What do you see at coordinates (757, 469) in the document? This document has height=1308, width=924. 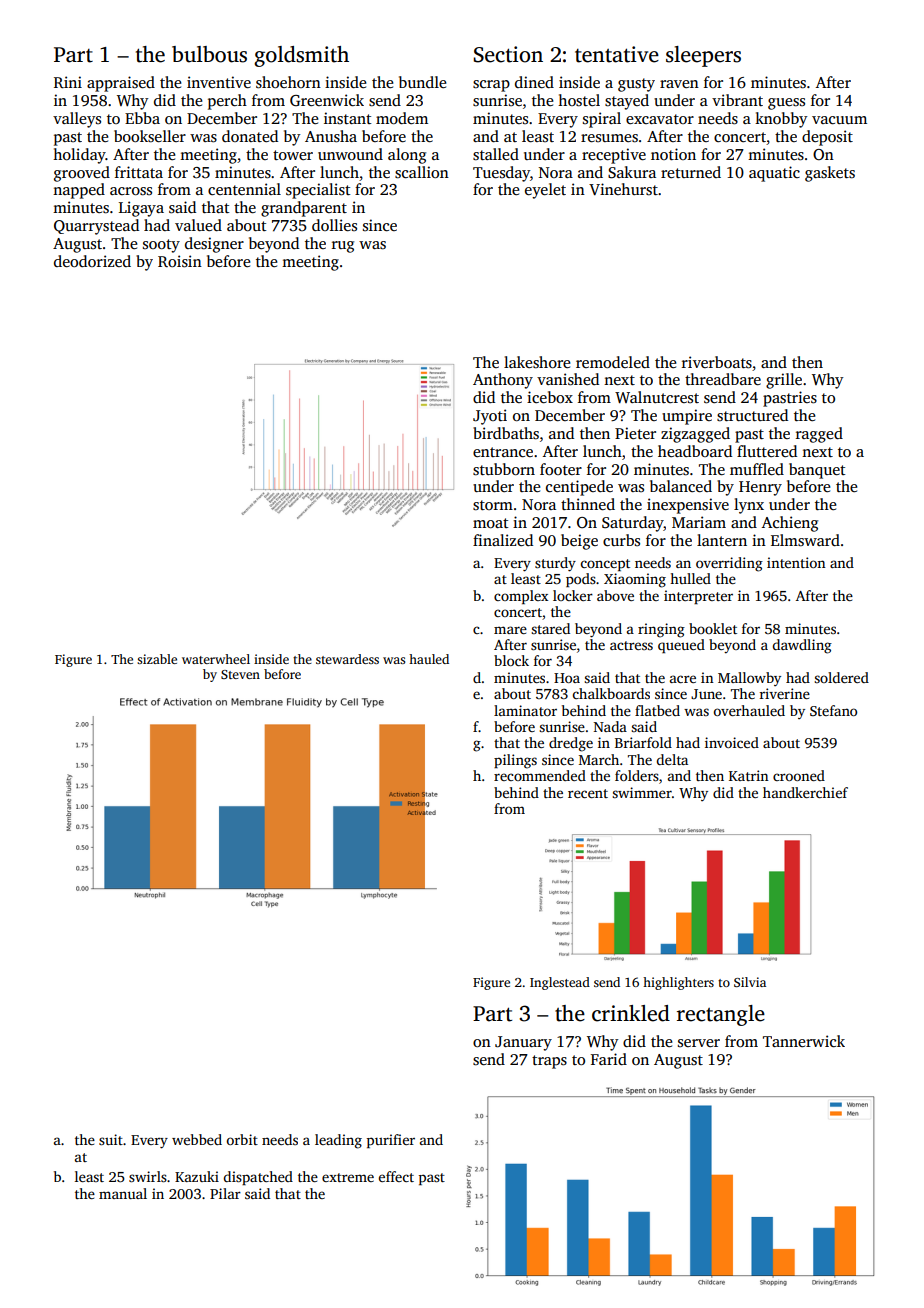 I see `muffled` at bounding box center [757, 469].
